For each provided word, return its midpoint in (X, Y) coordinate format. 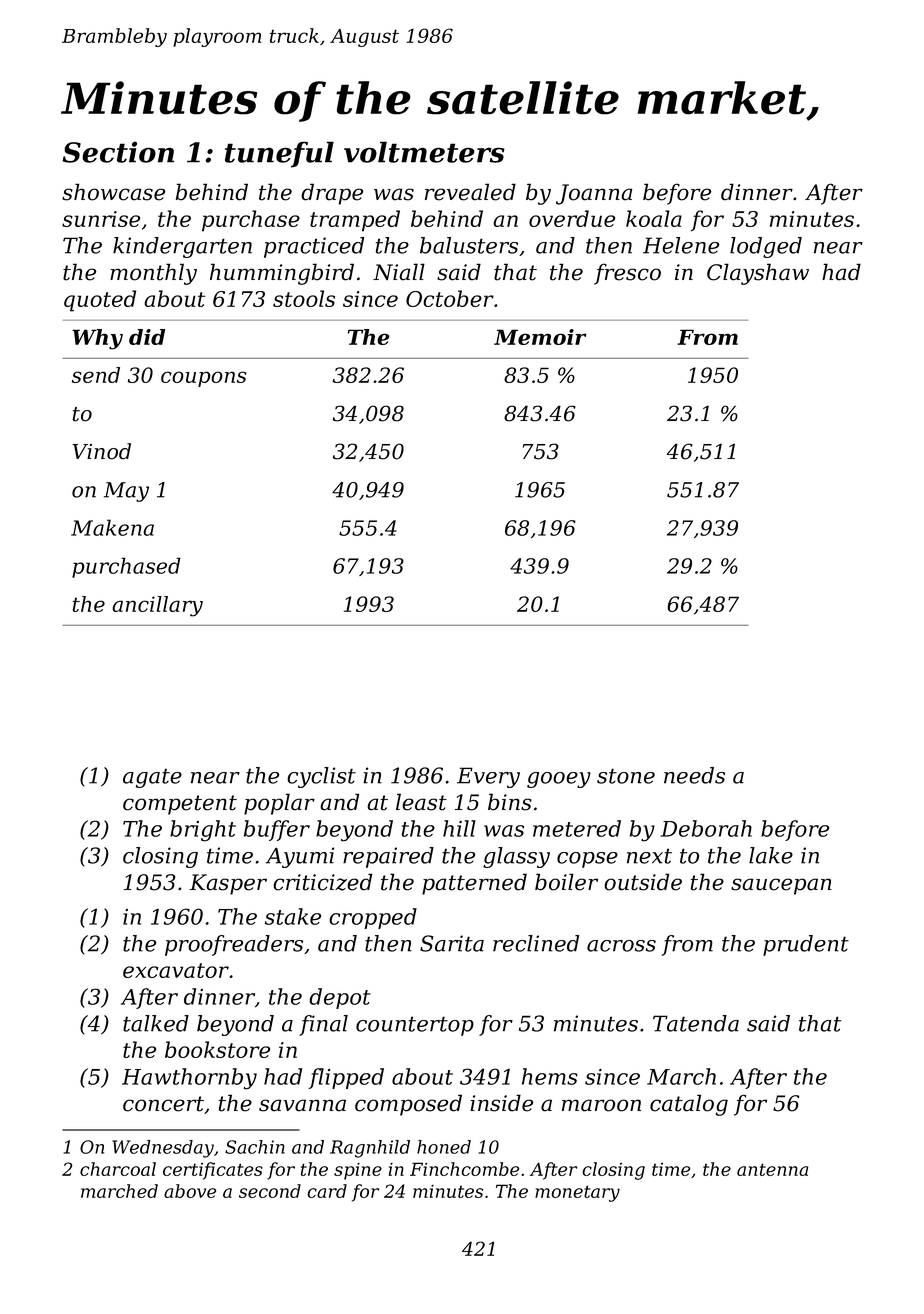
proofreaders (234, 945)
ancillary (157, 606)
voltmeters (424, 152)
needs (694, 775)
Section (118, 152)
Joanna (594, 194)
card (327, 1191)
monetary (577, 1193)
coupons (204, 379)
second (270, 1191)
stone (626, 776)
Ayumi (300, 857)
